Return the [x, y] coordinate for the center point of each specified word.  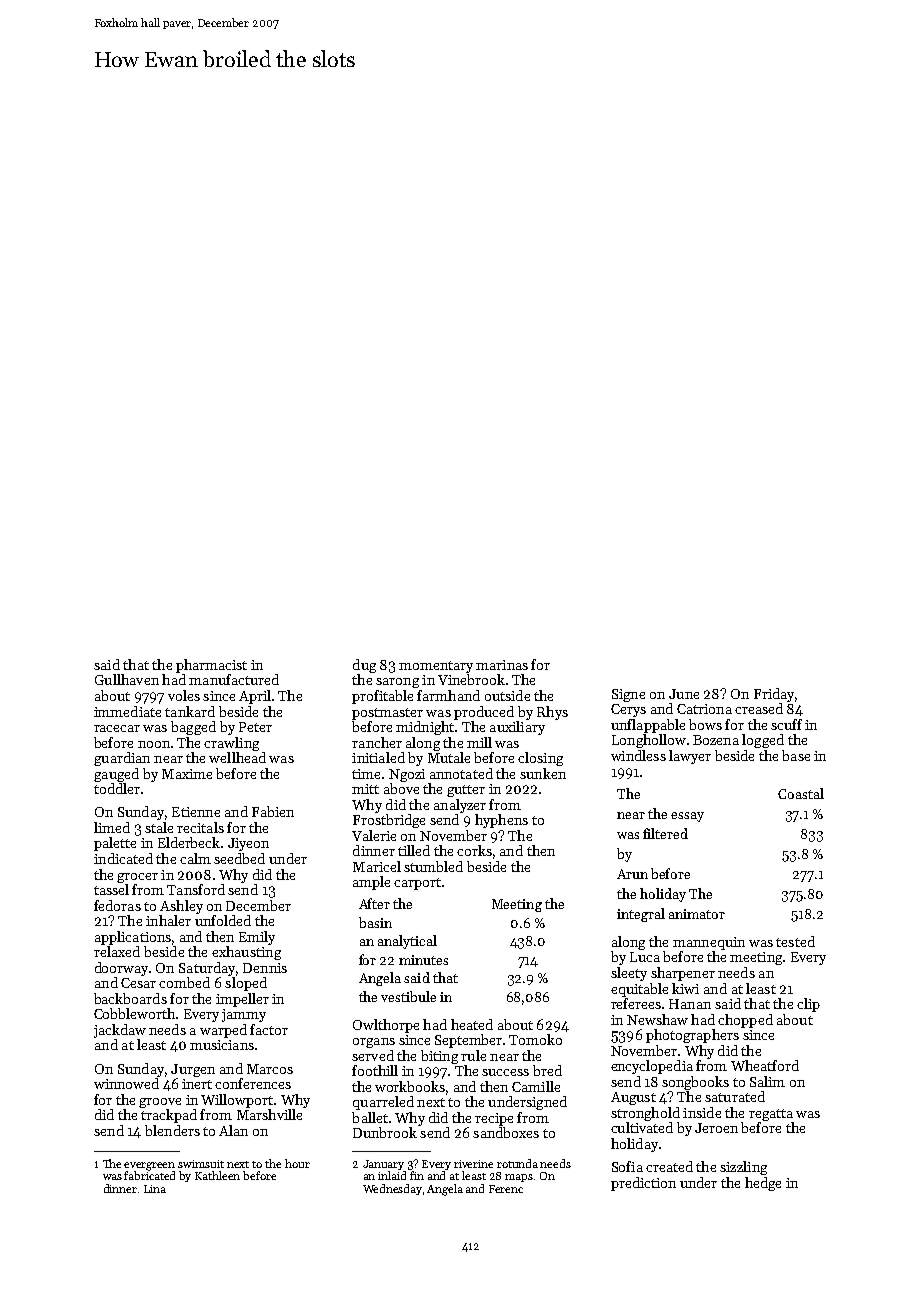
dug [364, 666]
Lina [155, 1189]
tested [795, 941]
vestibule [408, 996]
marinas [502, 665]
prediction [643, 1184]
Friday [774, 695]
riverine [473, 1164]
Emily [257, 938]
